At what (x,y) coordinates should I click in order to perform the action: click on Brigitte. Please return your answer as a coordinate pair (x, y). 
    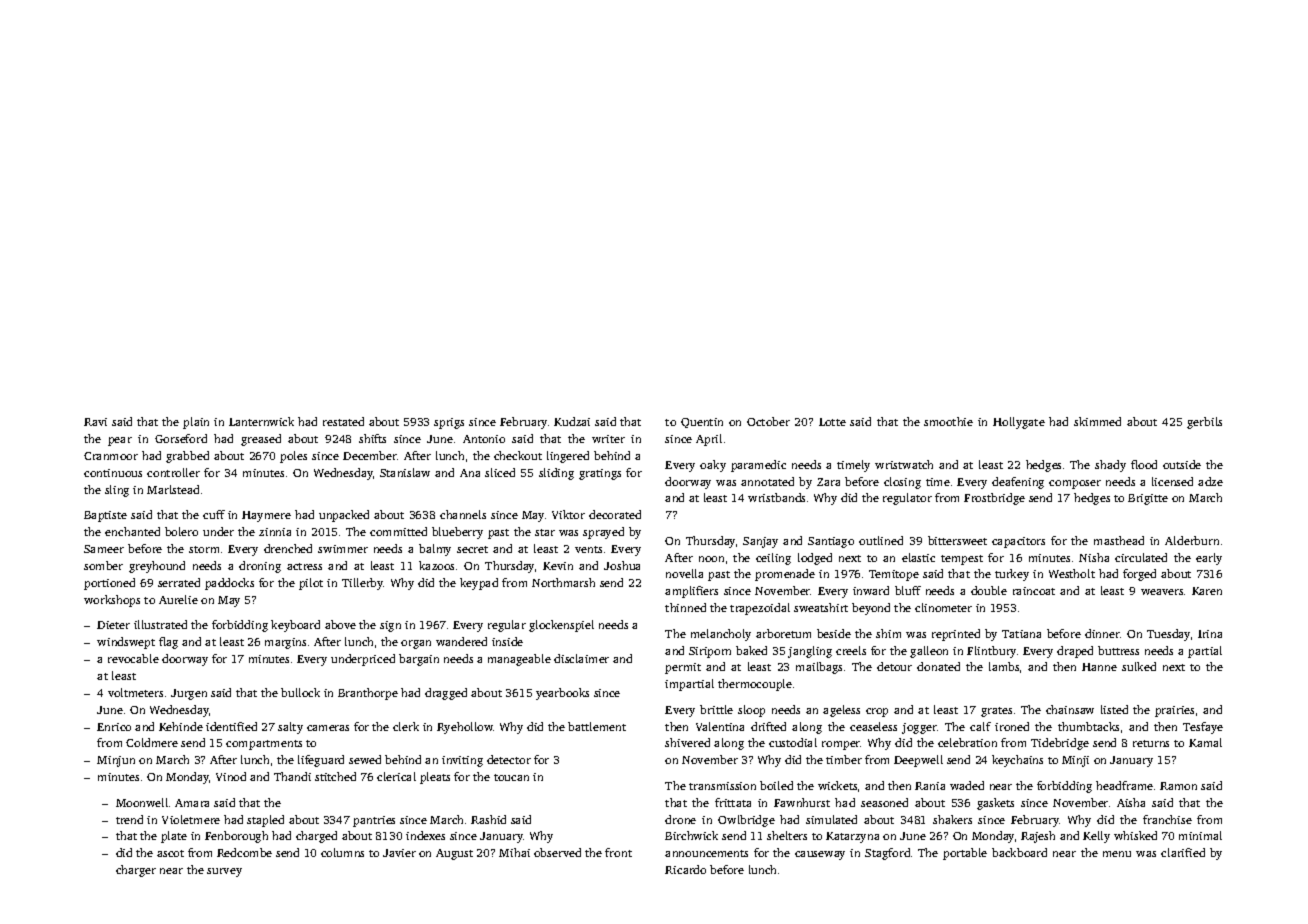
    Looking at the image, I should click on (1148, 499).
